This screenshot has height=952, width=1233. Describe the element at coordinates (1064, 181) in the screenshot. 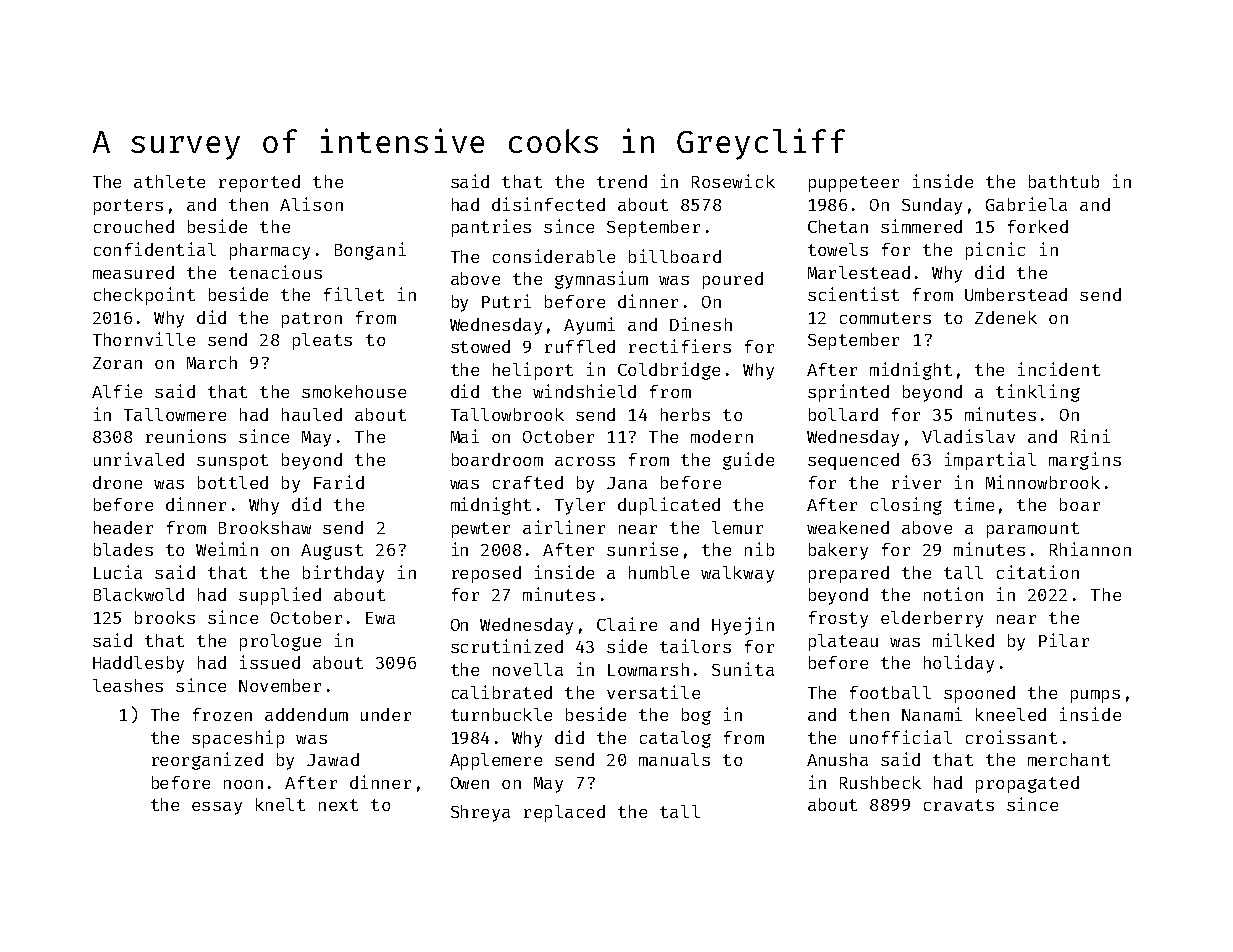

I see `bathtub` at that location.
